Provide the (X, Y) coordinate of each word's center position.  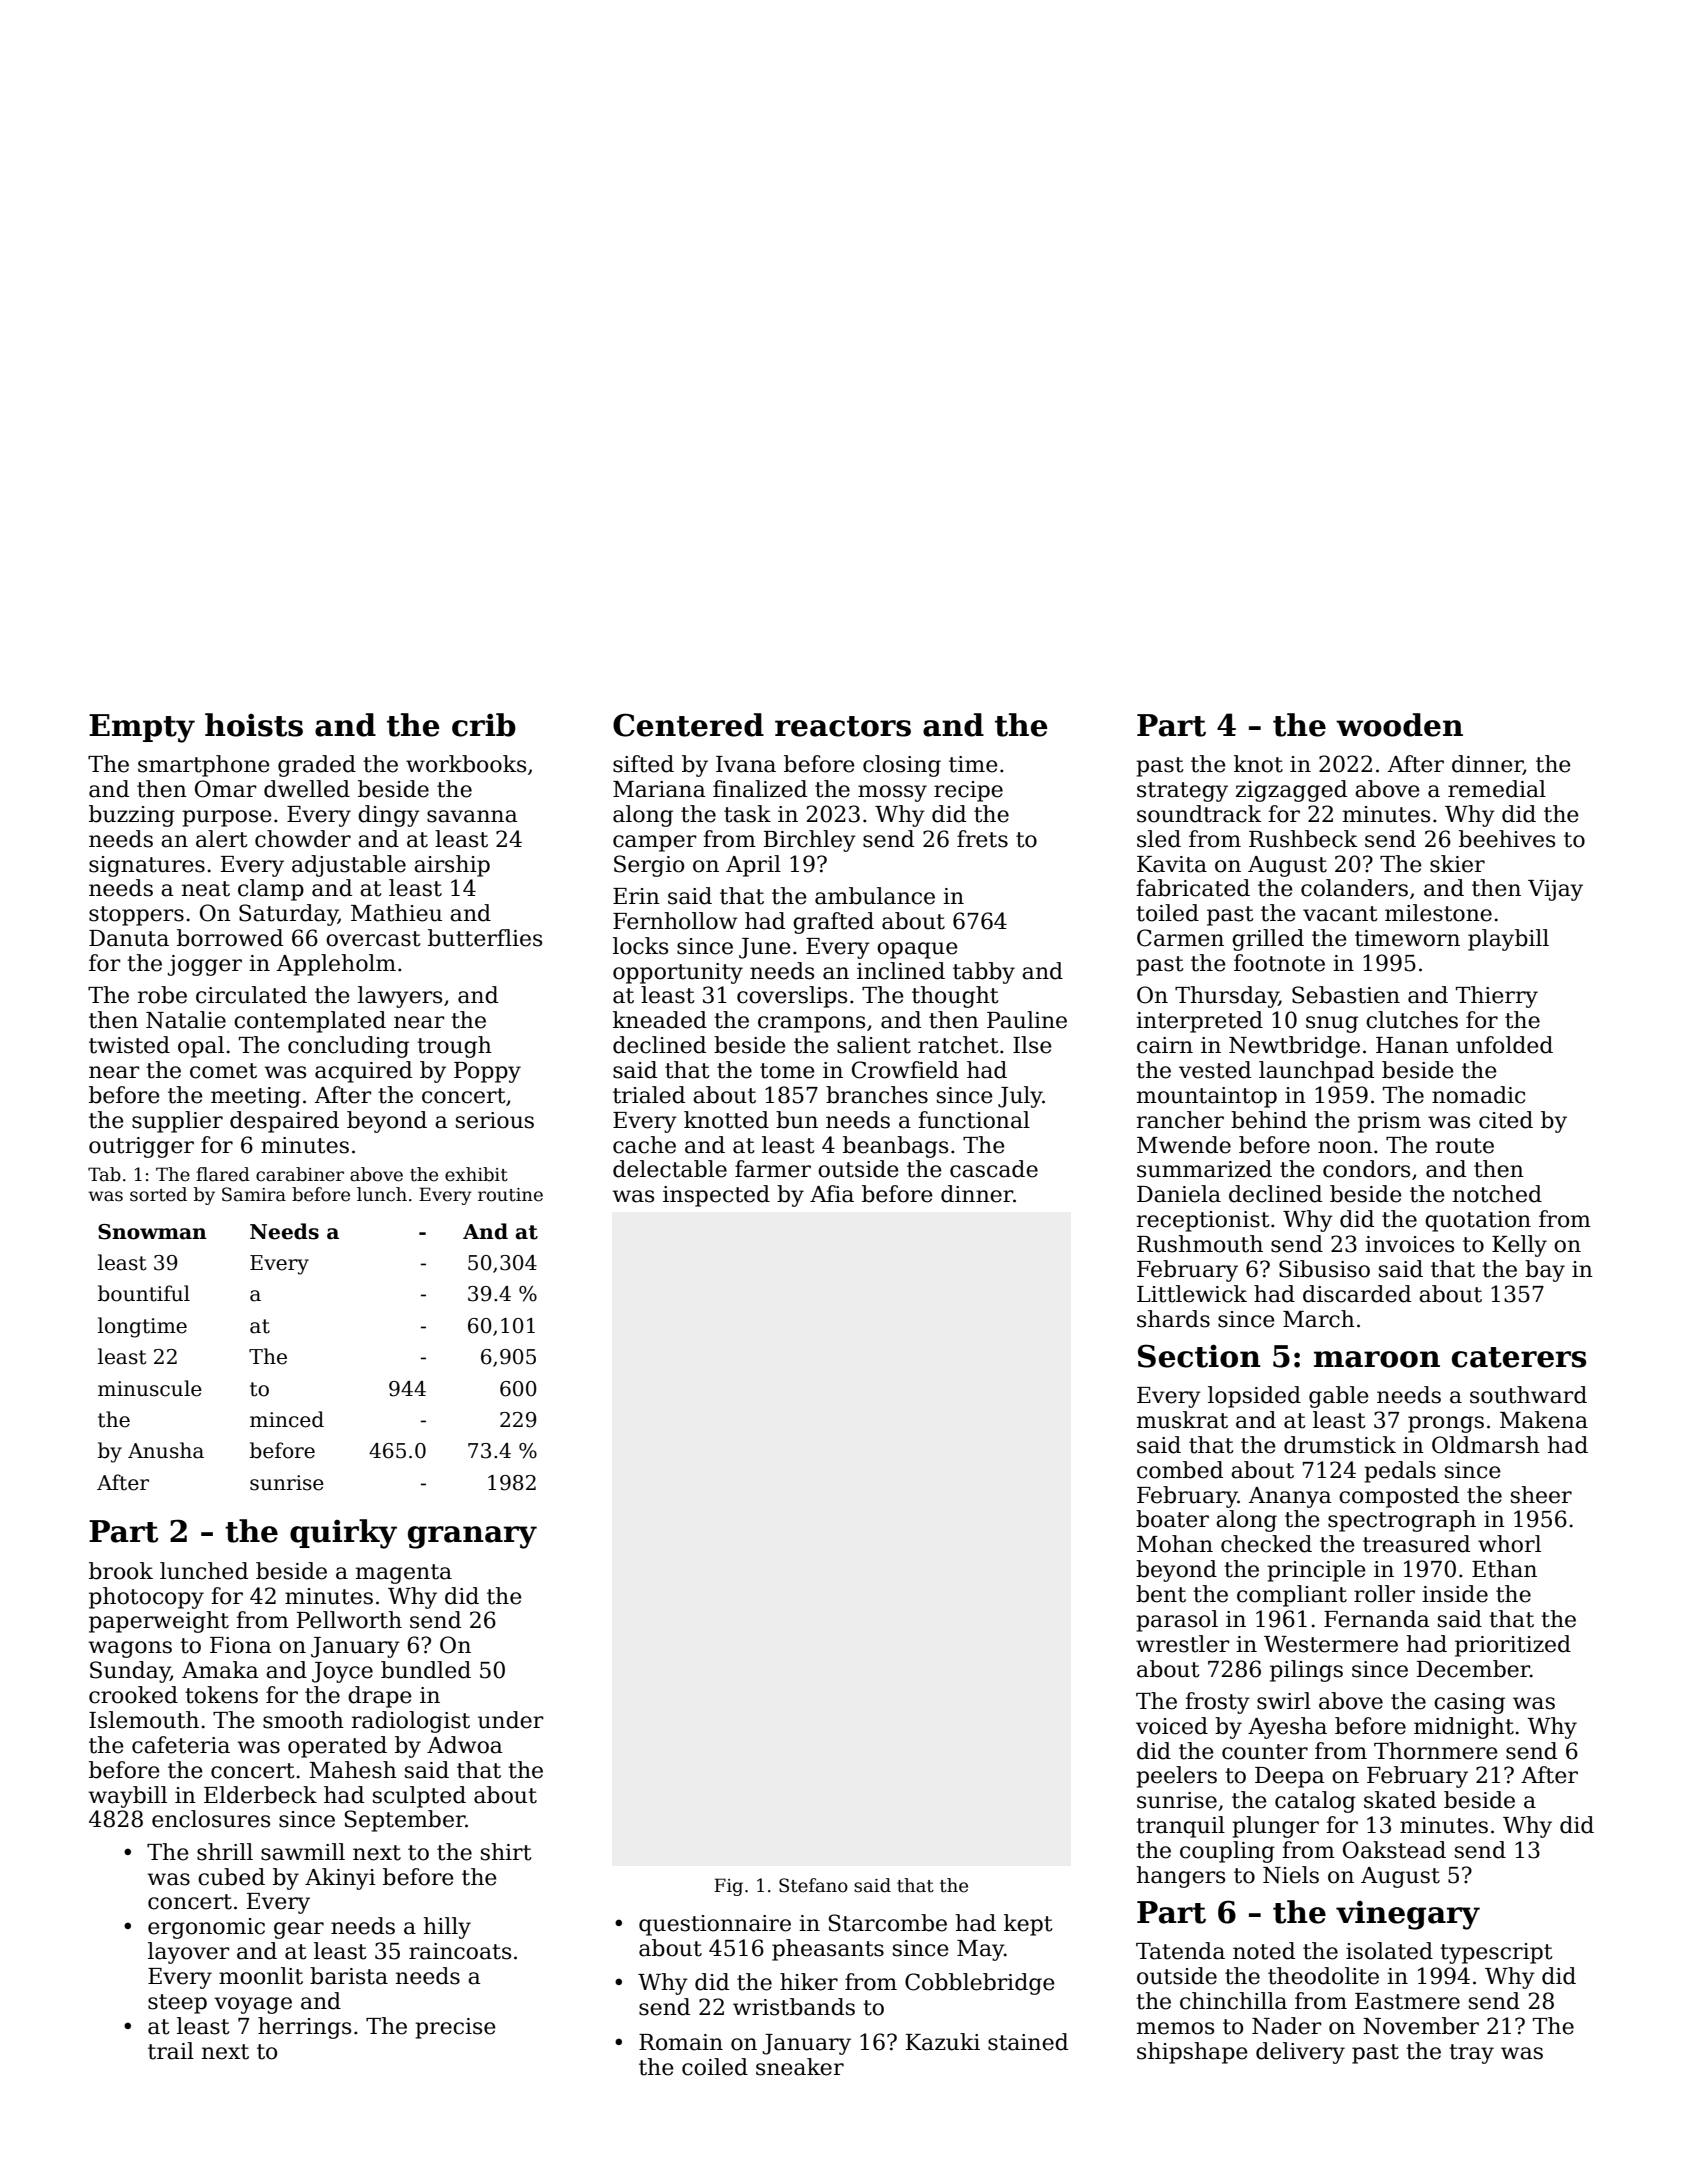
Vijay (1555, 890)
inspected (716, 1196)
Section (1199, 1356)
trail (171, 2051)
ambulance (875, 896)
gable (1339, 1397)
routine (510, 1195)
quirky (343, 1534)
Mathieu (396, 913)
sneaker (800, 2067)
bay (1545, 1271)
